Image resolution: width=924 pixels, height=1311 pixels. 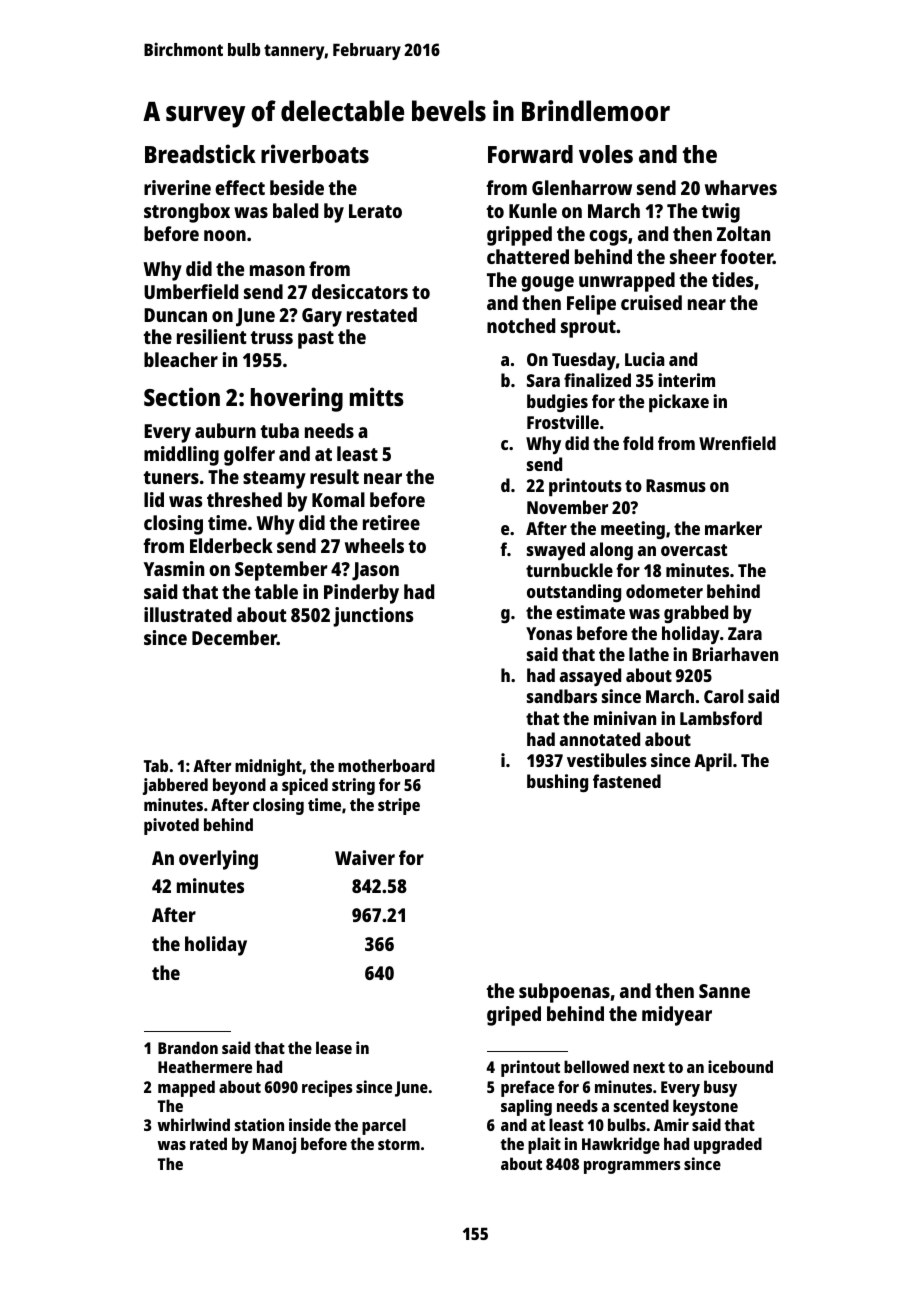 What do you see at coordinates (632, 1167) in the screenshot?
I see `programmers` at bounding box center [632, 1167].
